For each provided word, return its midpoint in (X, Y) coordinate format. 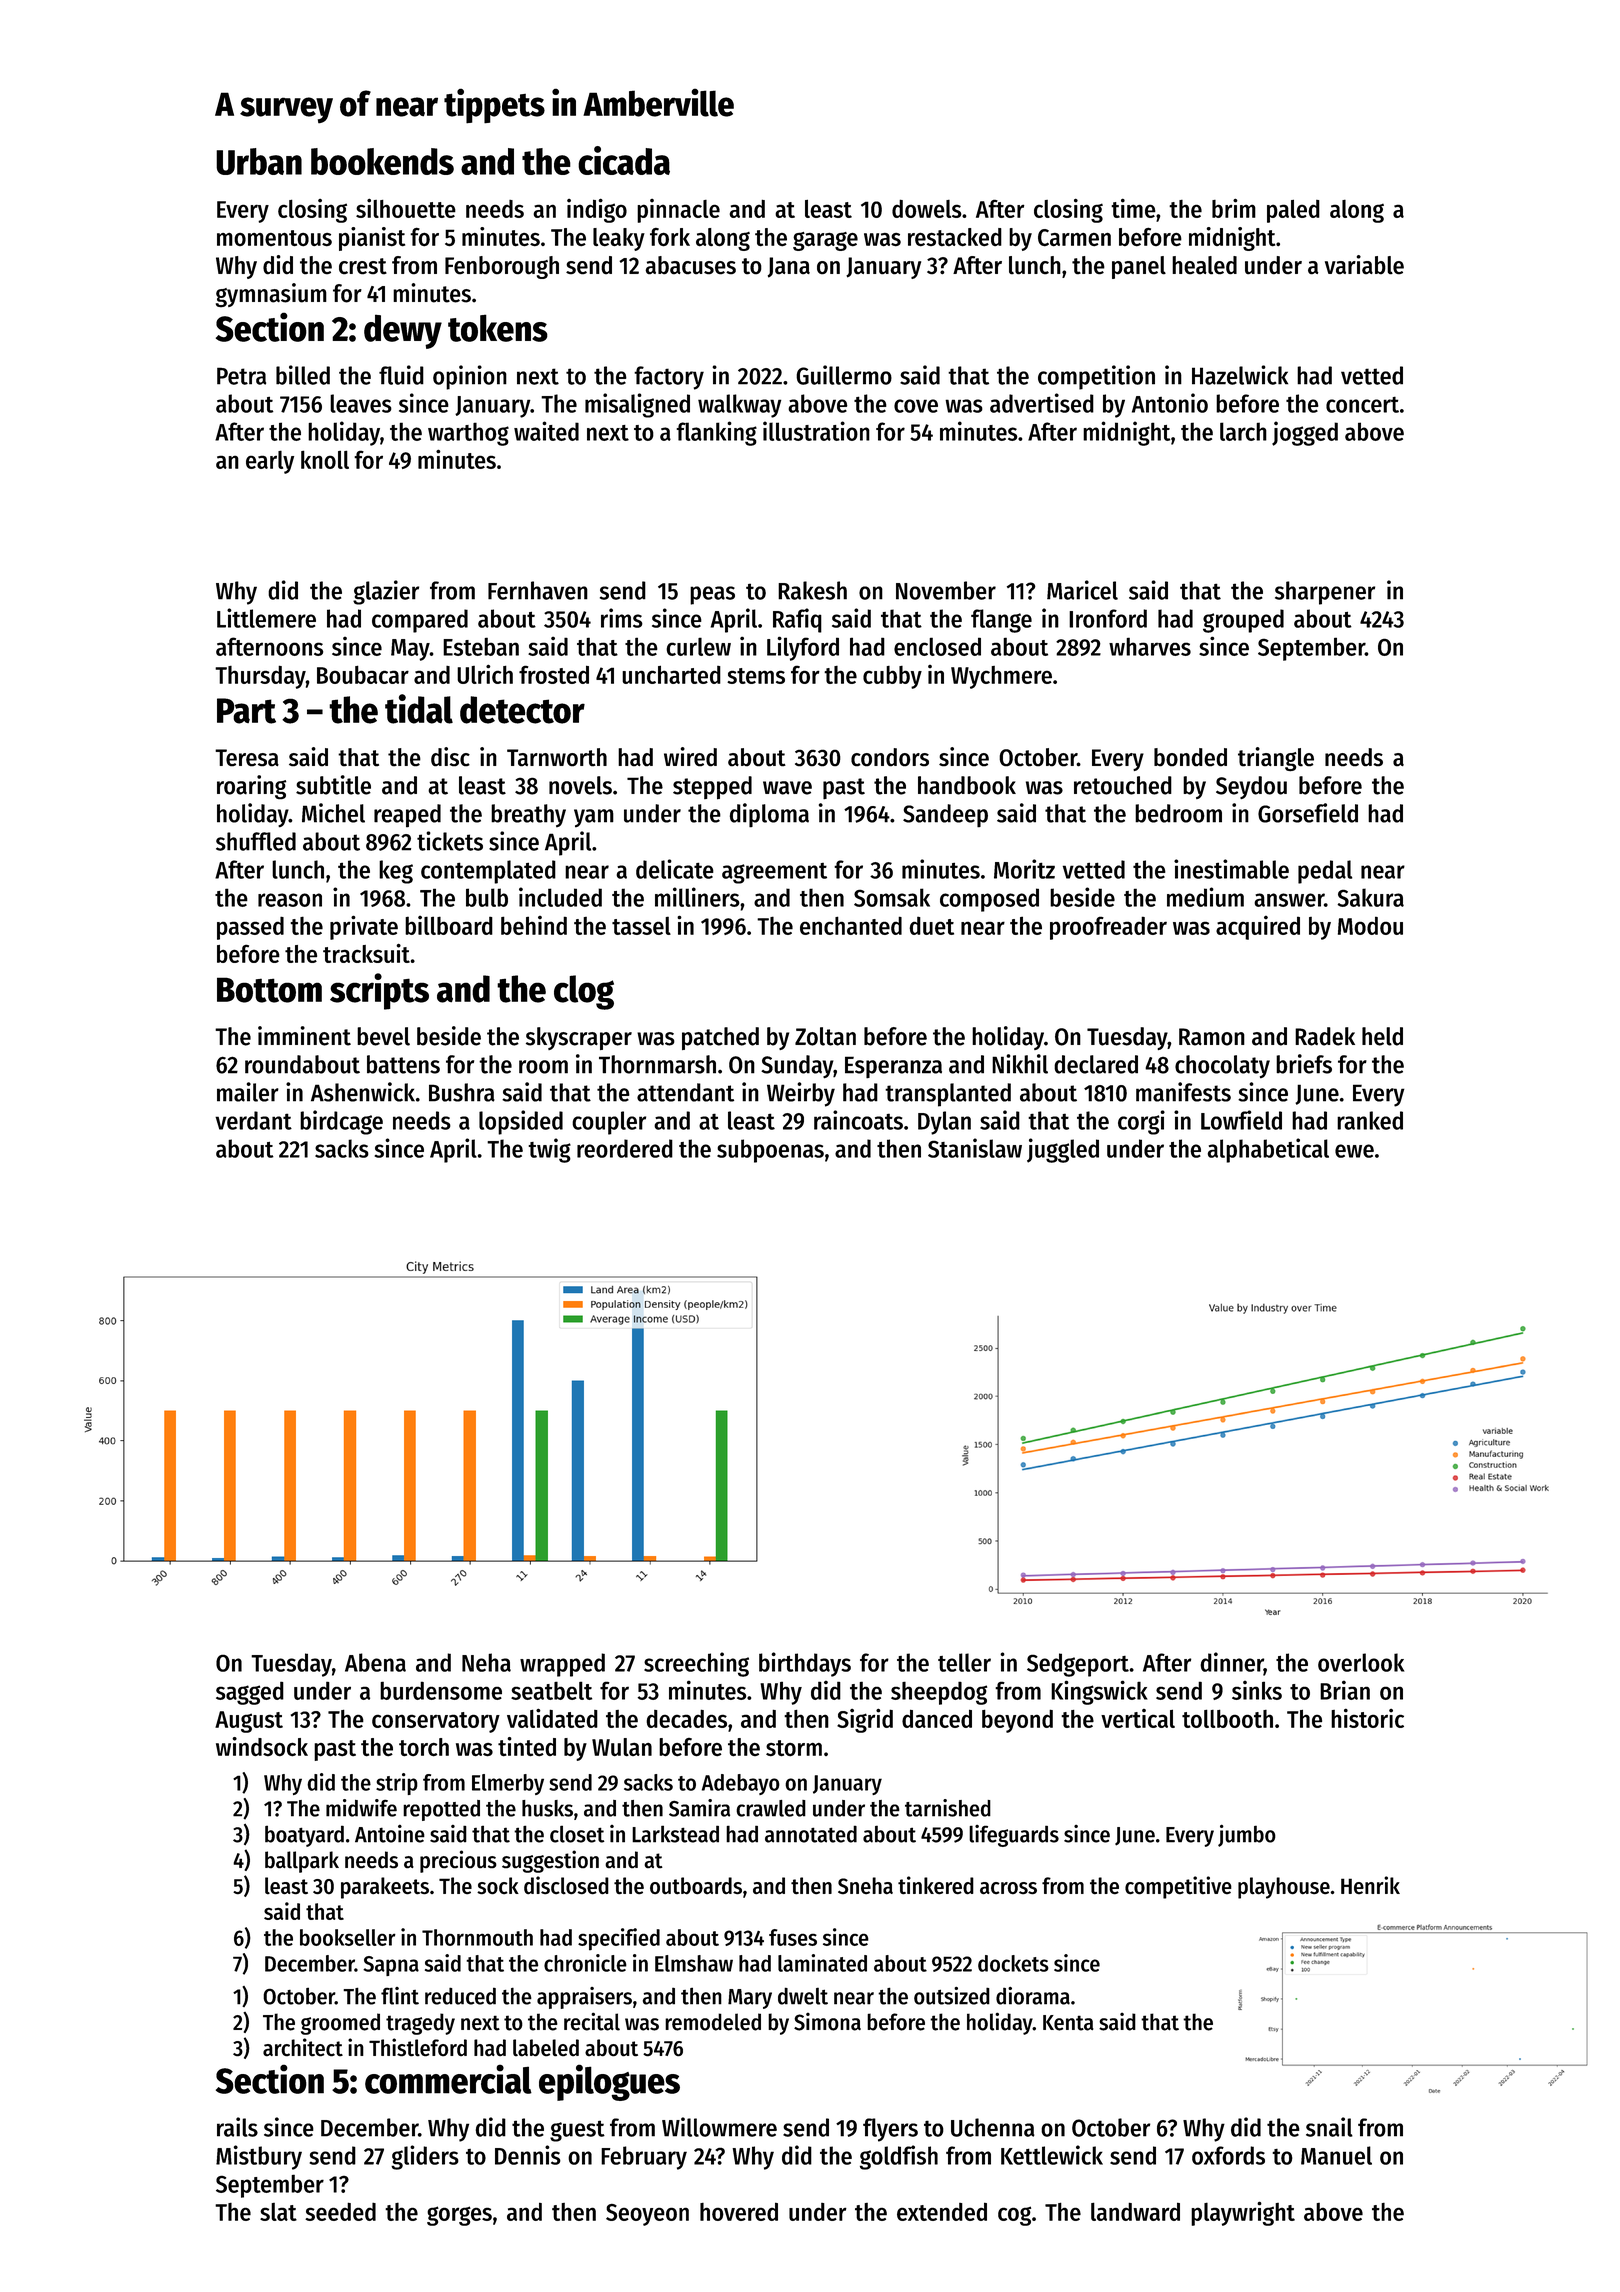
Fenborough (502, 267)
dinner (1232, 1663)
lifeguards (1014, 1836)
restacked (955, 237)
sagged (250, 1693)
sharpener (1325, 593)
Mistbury (259, 2157)
